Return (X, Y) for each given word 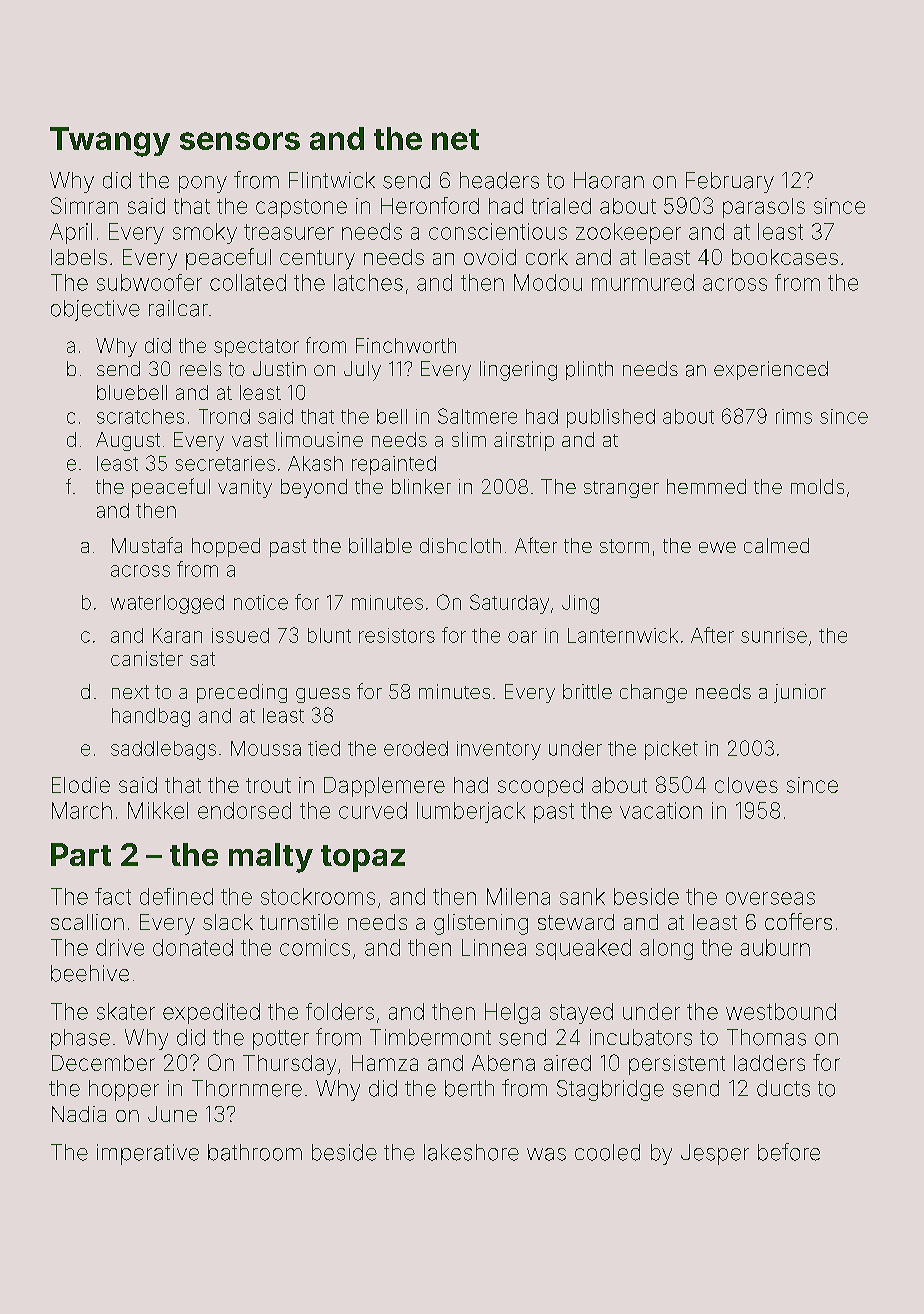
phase (80, 1039)
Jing (580, 604)
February (730, 182)
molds (817, 486)
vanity (245, 488)
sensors (240, 141)
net (455, 139)
